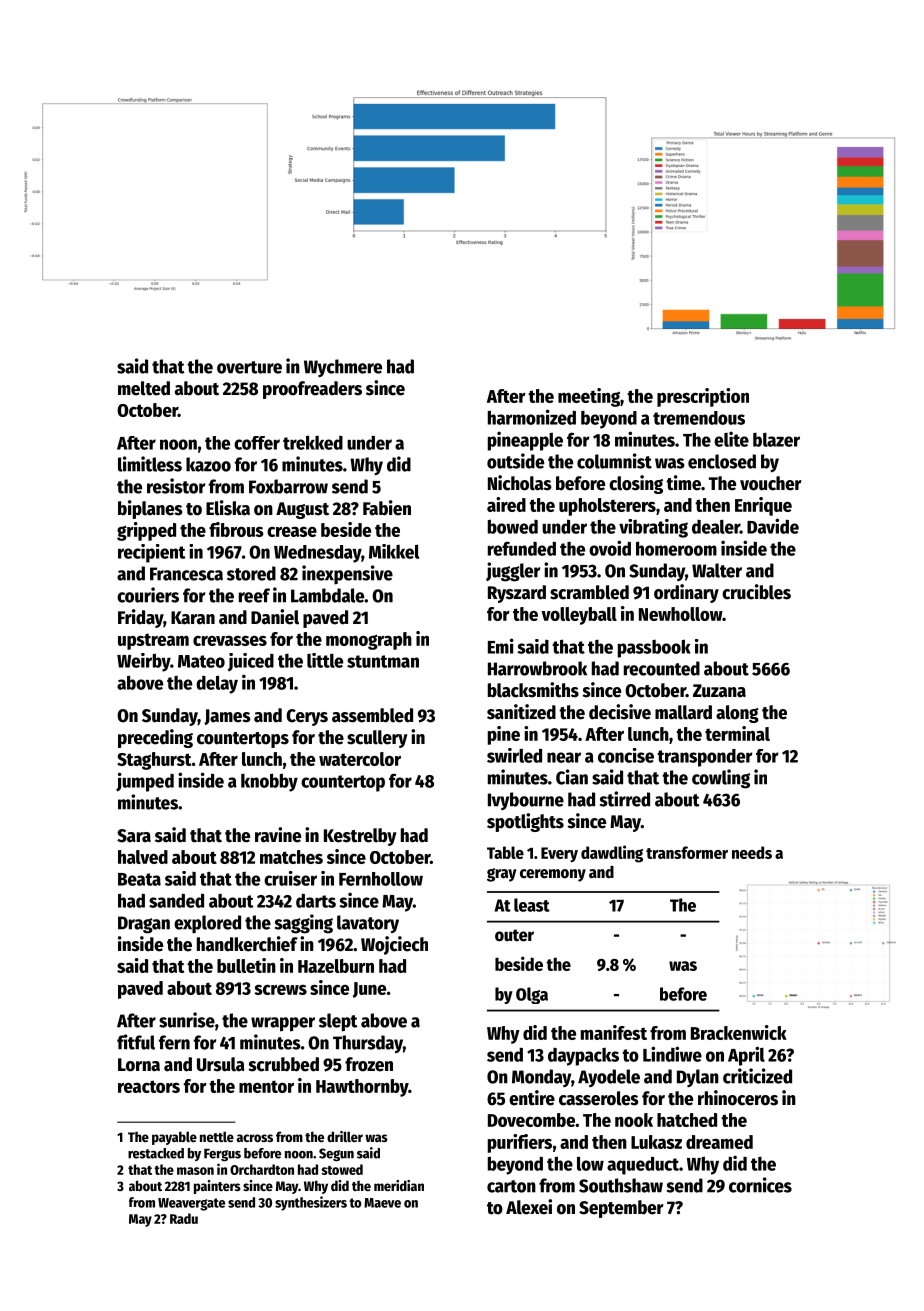 This screenshot has height=1311, width=924. Describe the element at coordinates (760, 1185) in the screenshot. I see `cornices` at that location.
